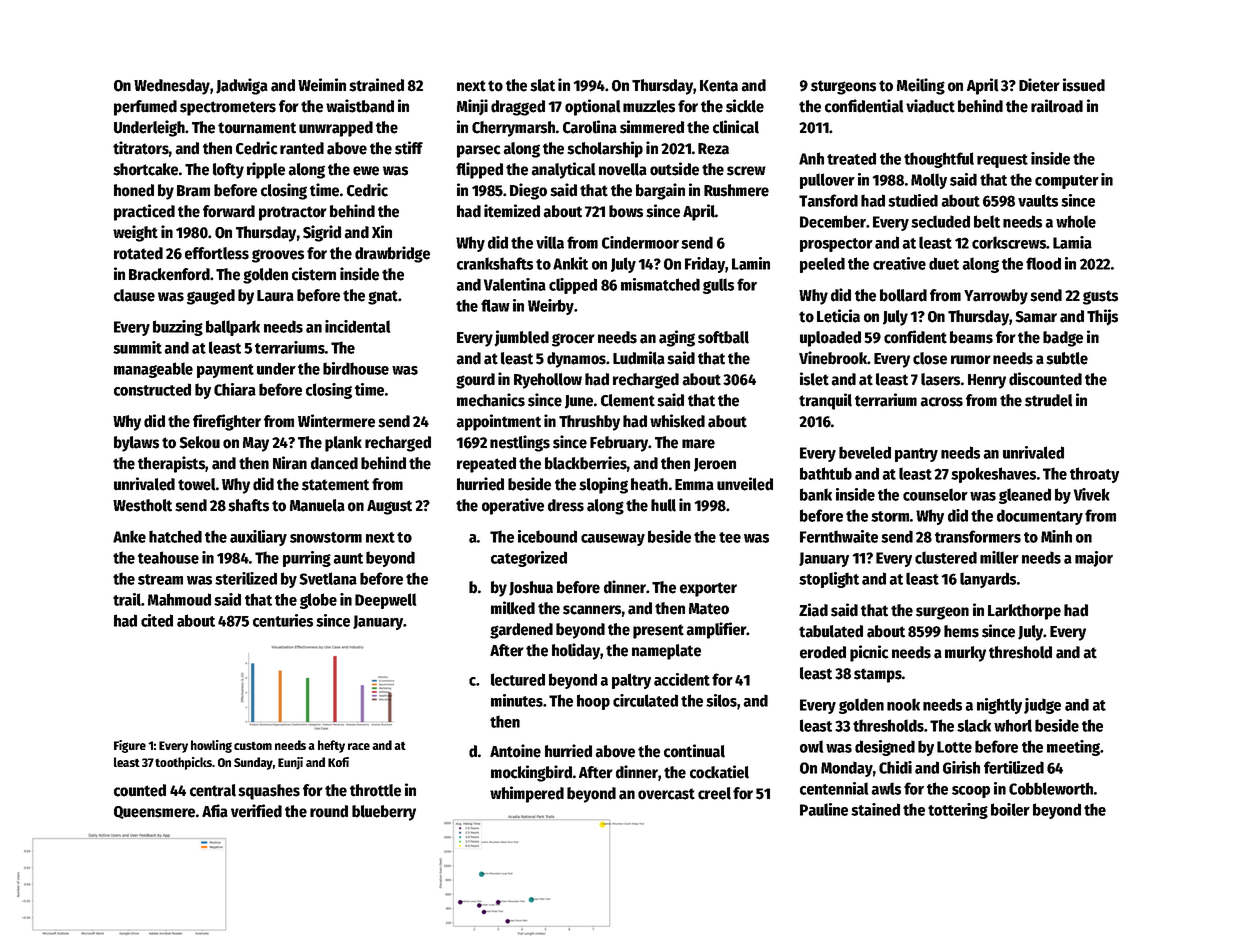  What do you see at coordinates (1051, 788) in the screenshot?
I see `Cobbleworth` at bounding box center [1051, 788].
